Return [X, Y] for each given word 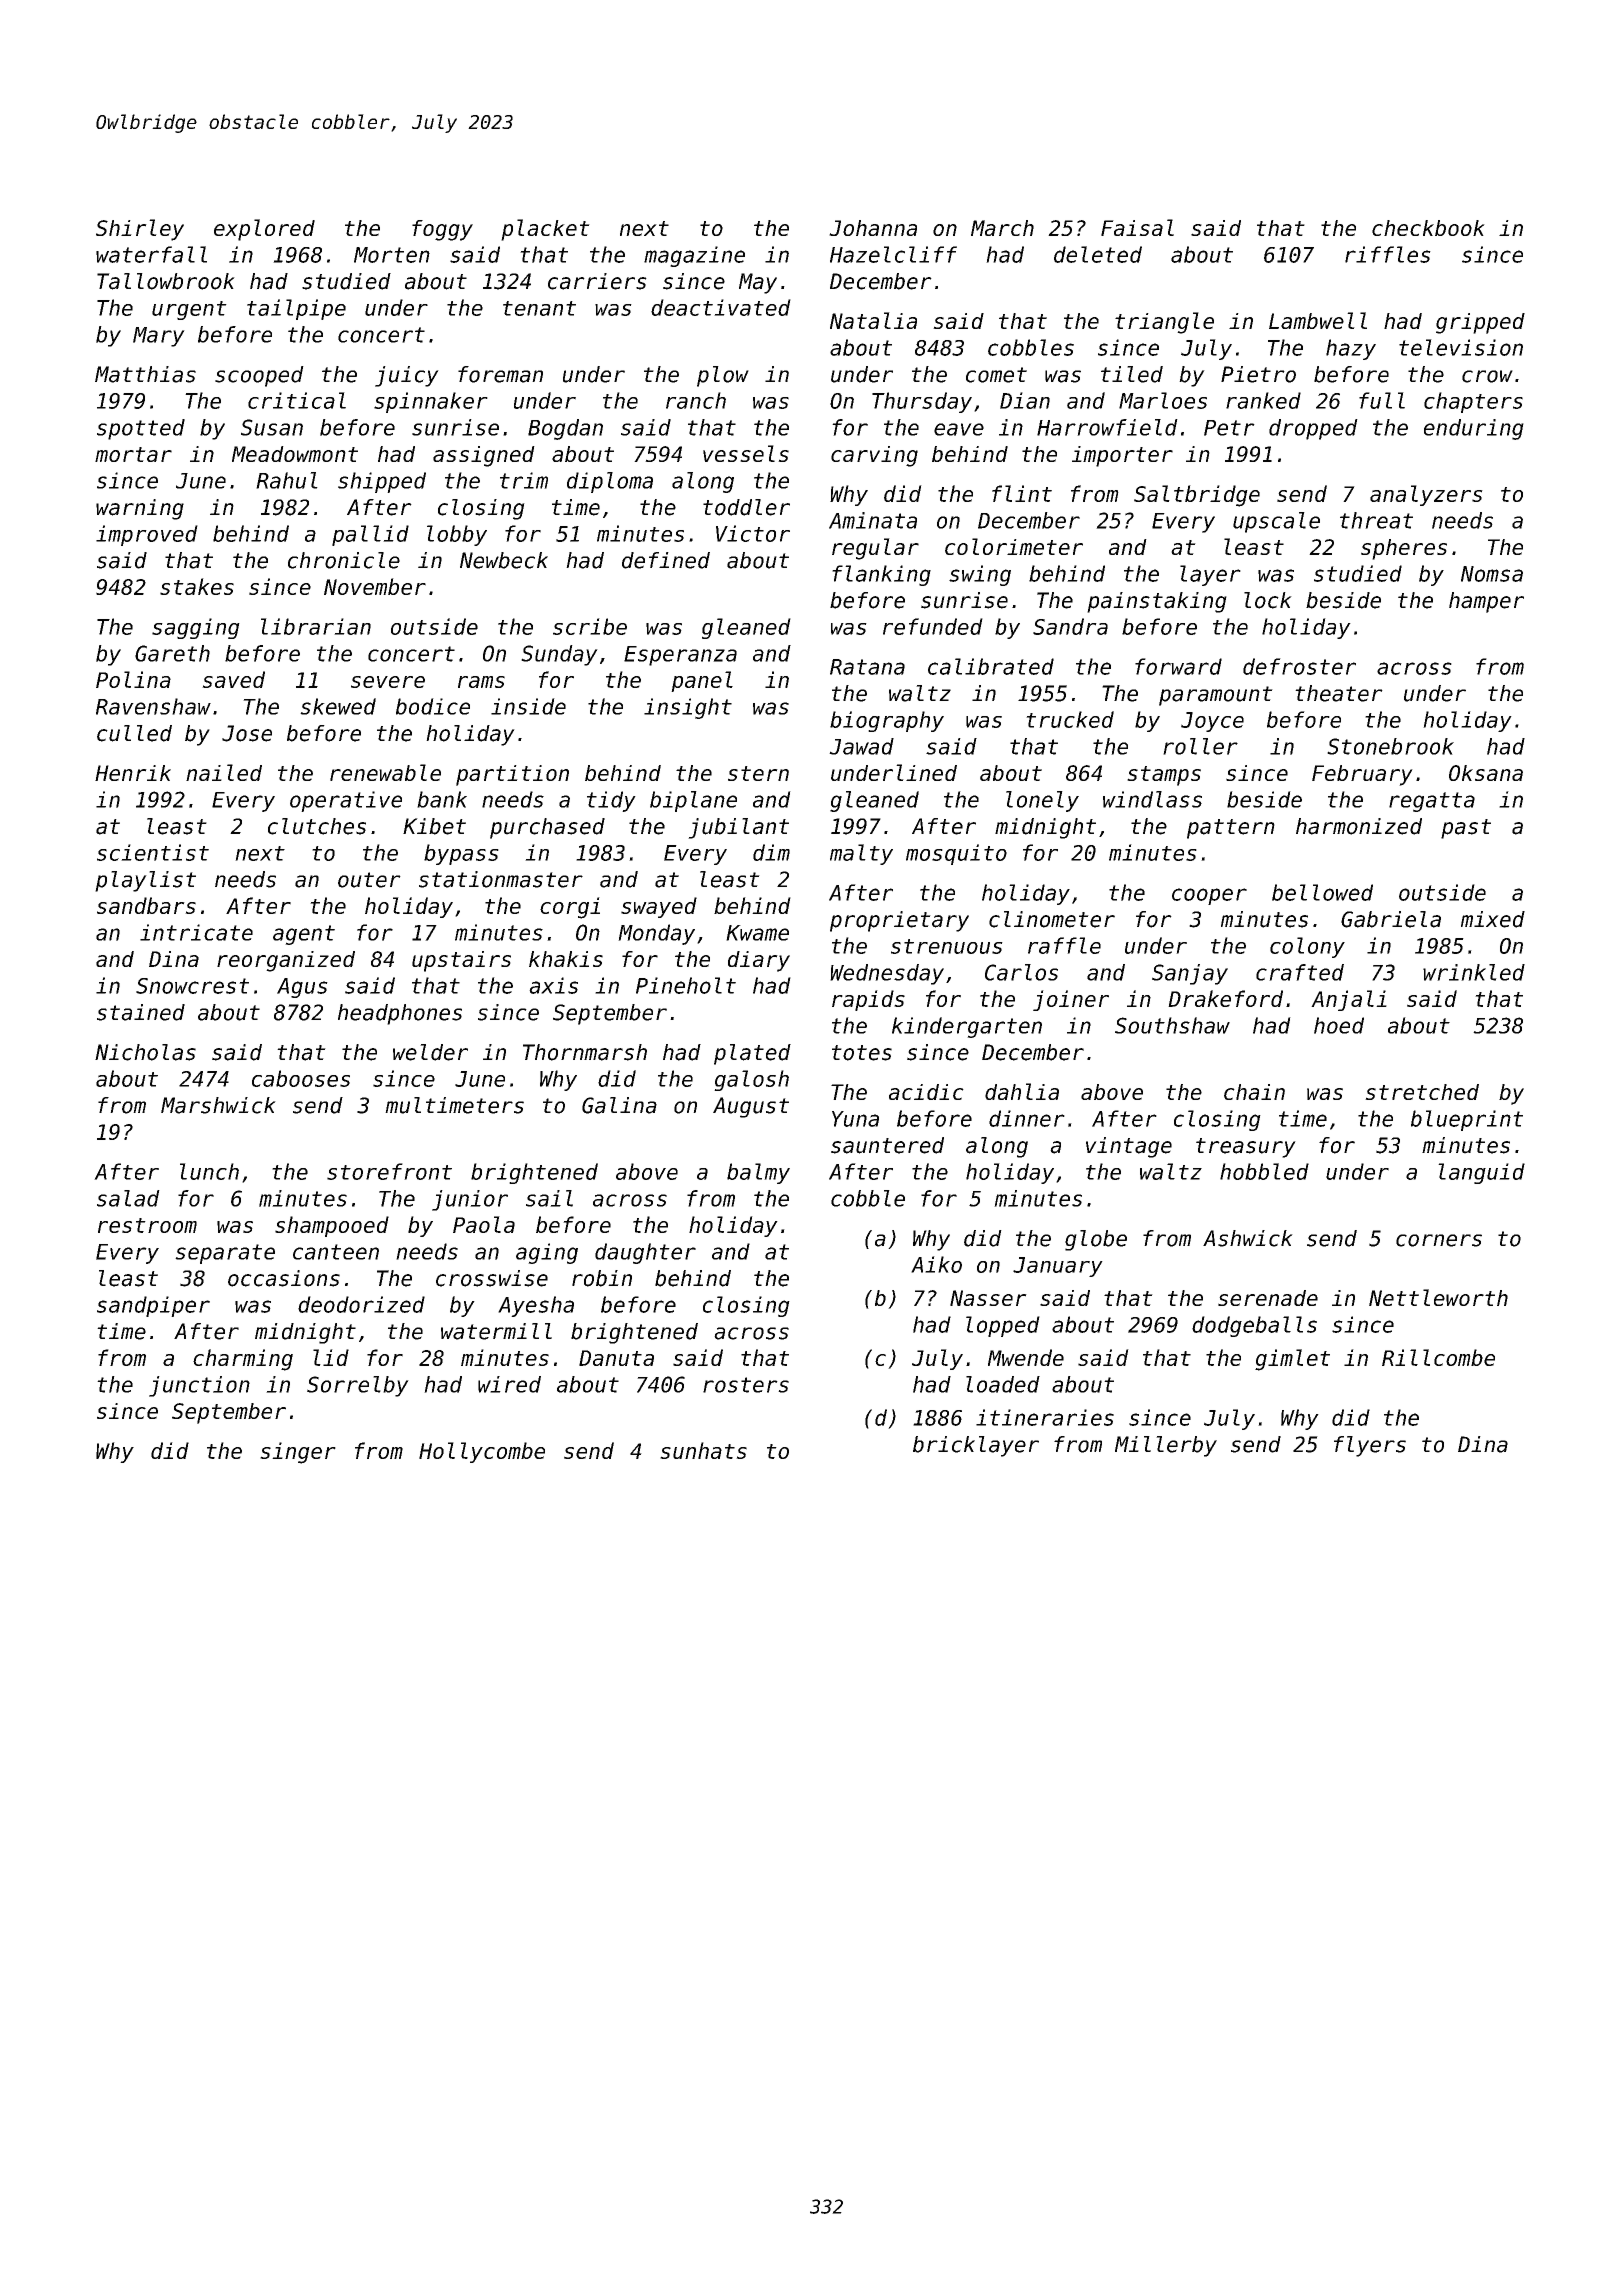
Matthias [145, 374]
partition [512, 775]
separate [225, 1254]
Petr [1229, 428]
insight [688, 708]
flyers [1370, 1446]
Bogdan [565, 429]
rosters [746, 1385]
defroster [1299, 666]
